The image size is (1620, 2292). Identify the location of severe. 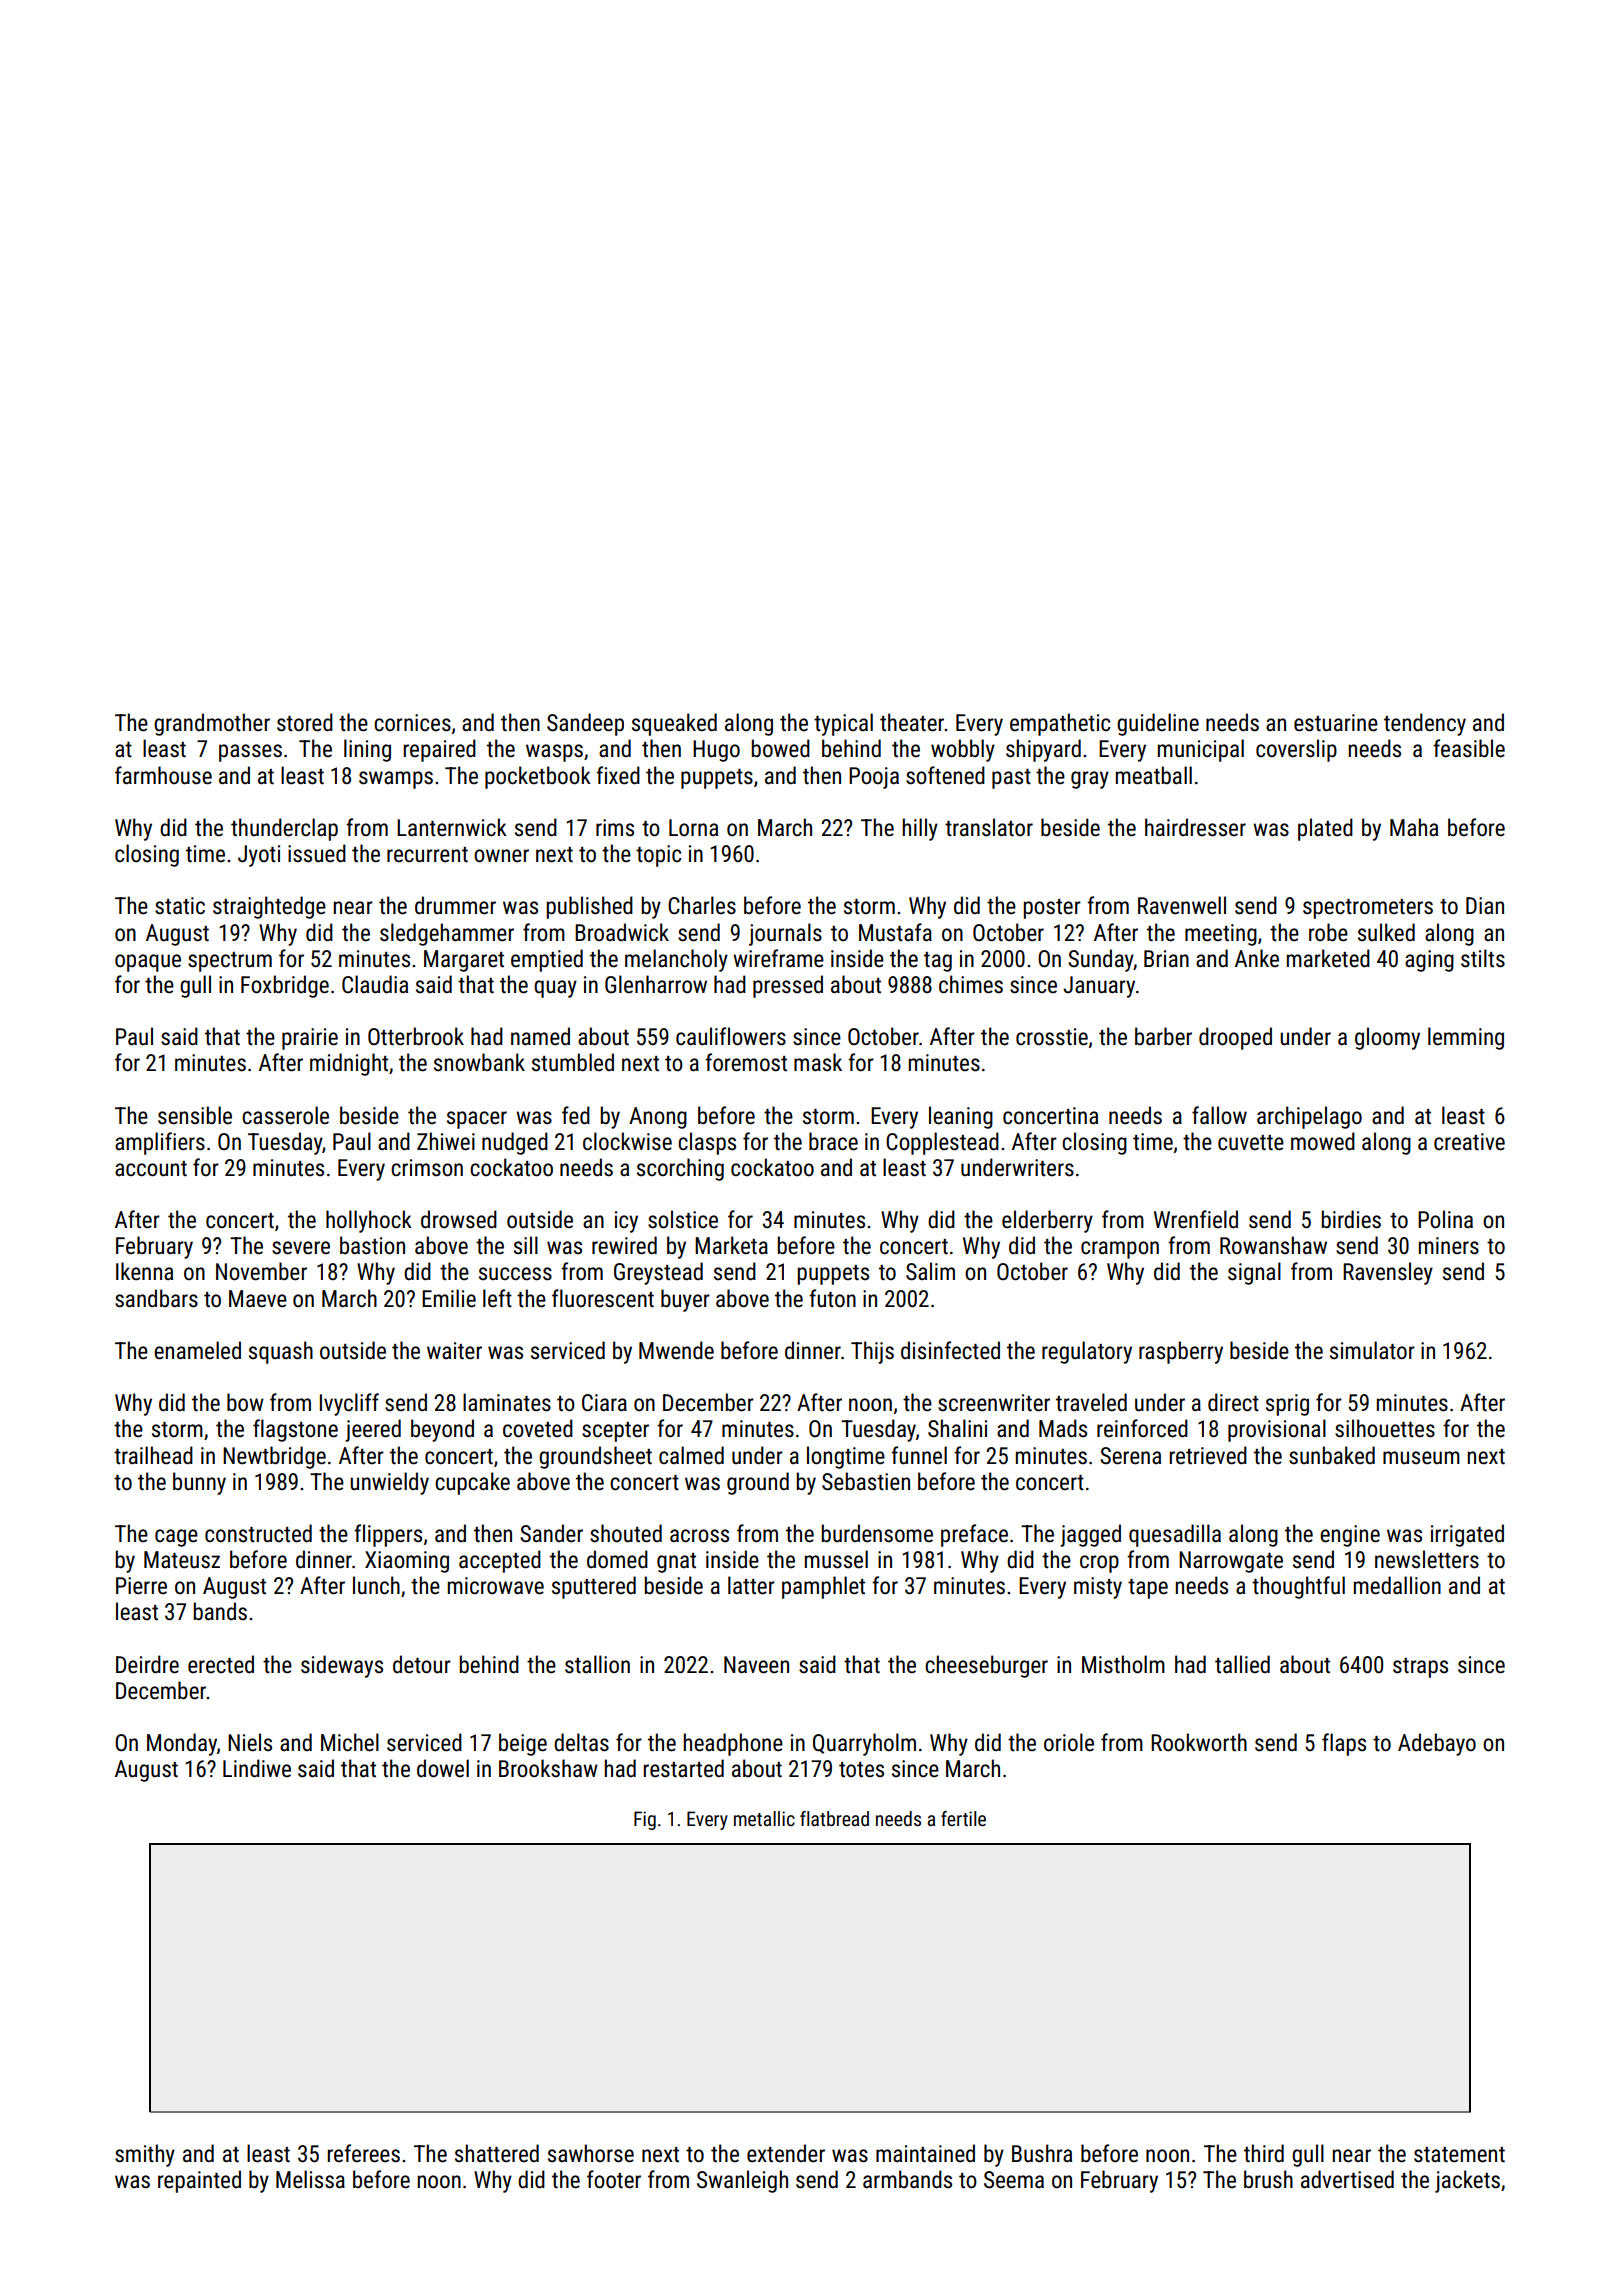
(301, 1248).
